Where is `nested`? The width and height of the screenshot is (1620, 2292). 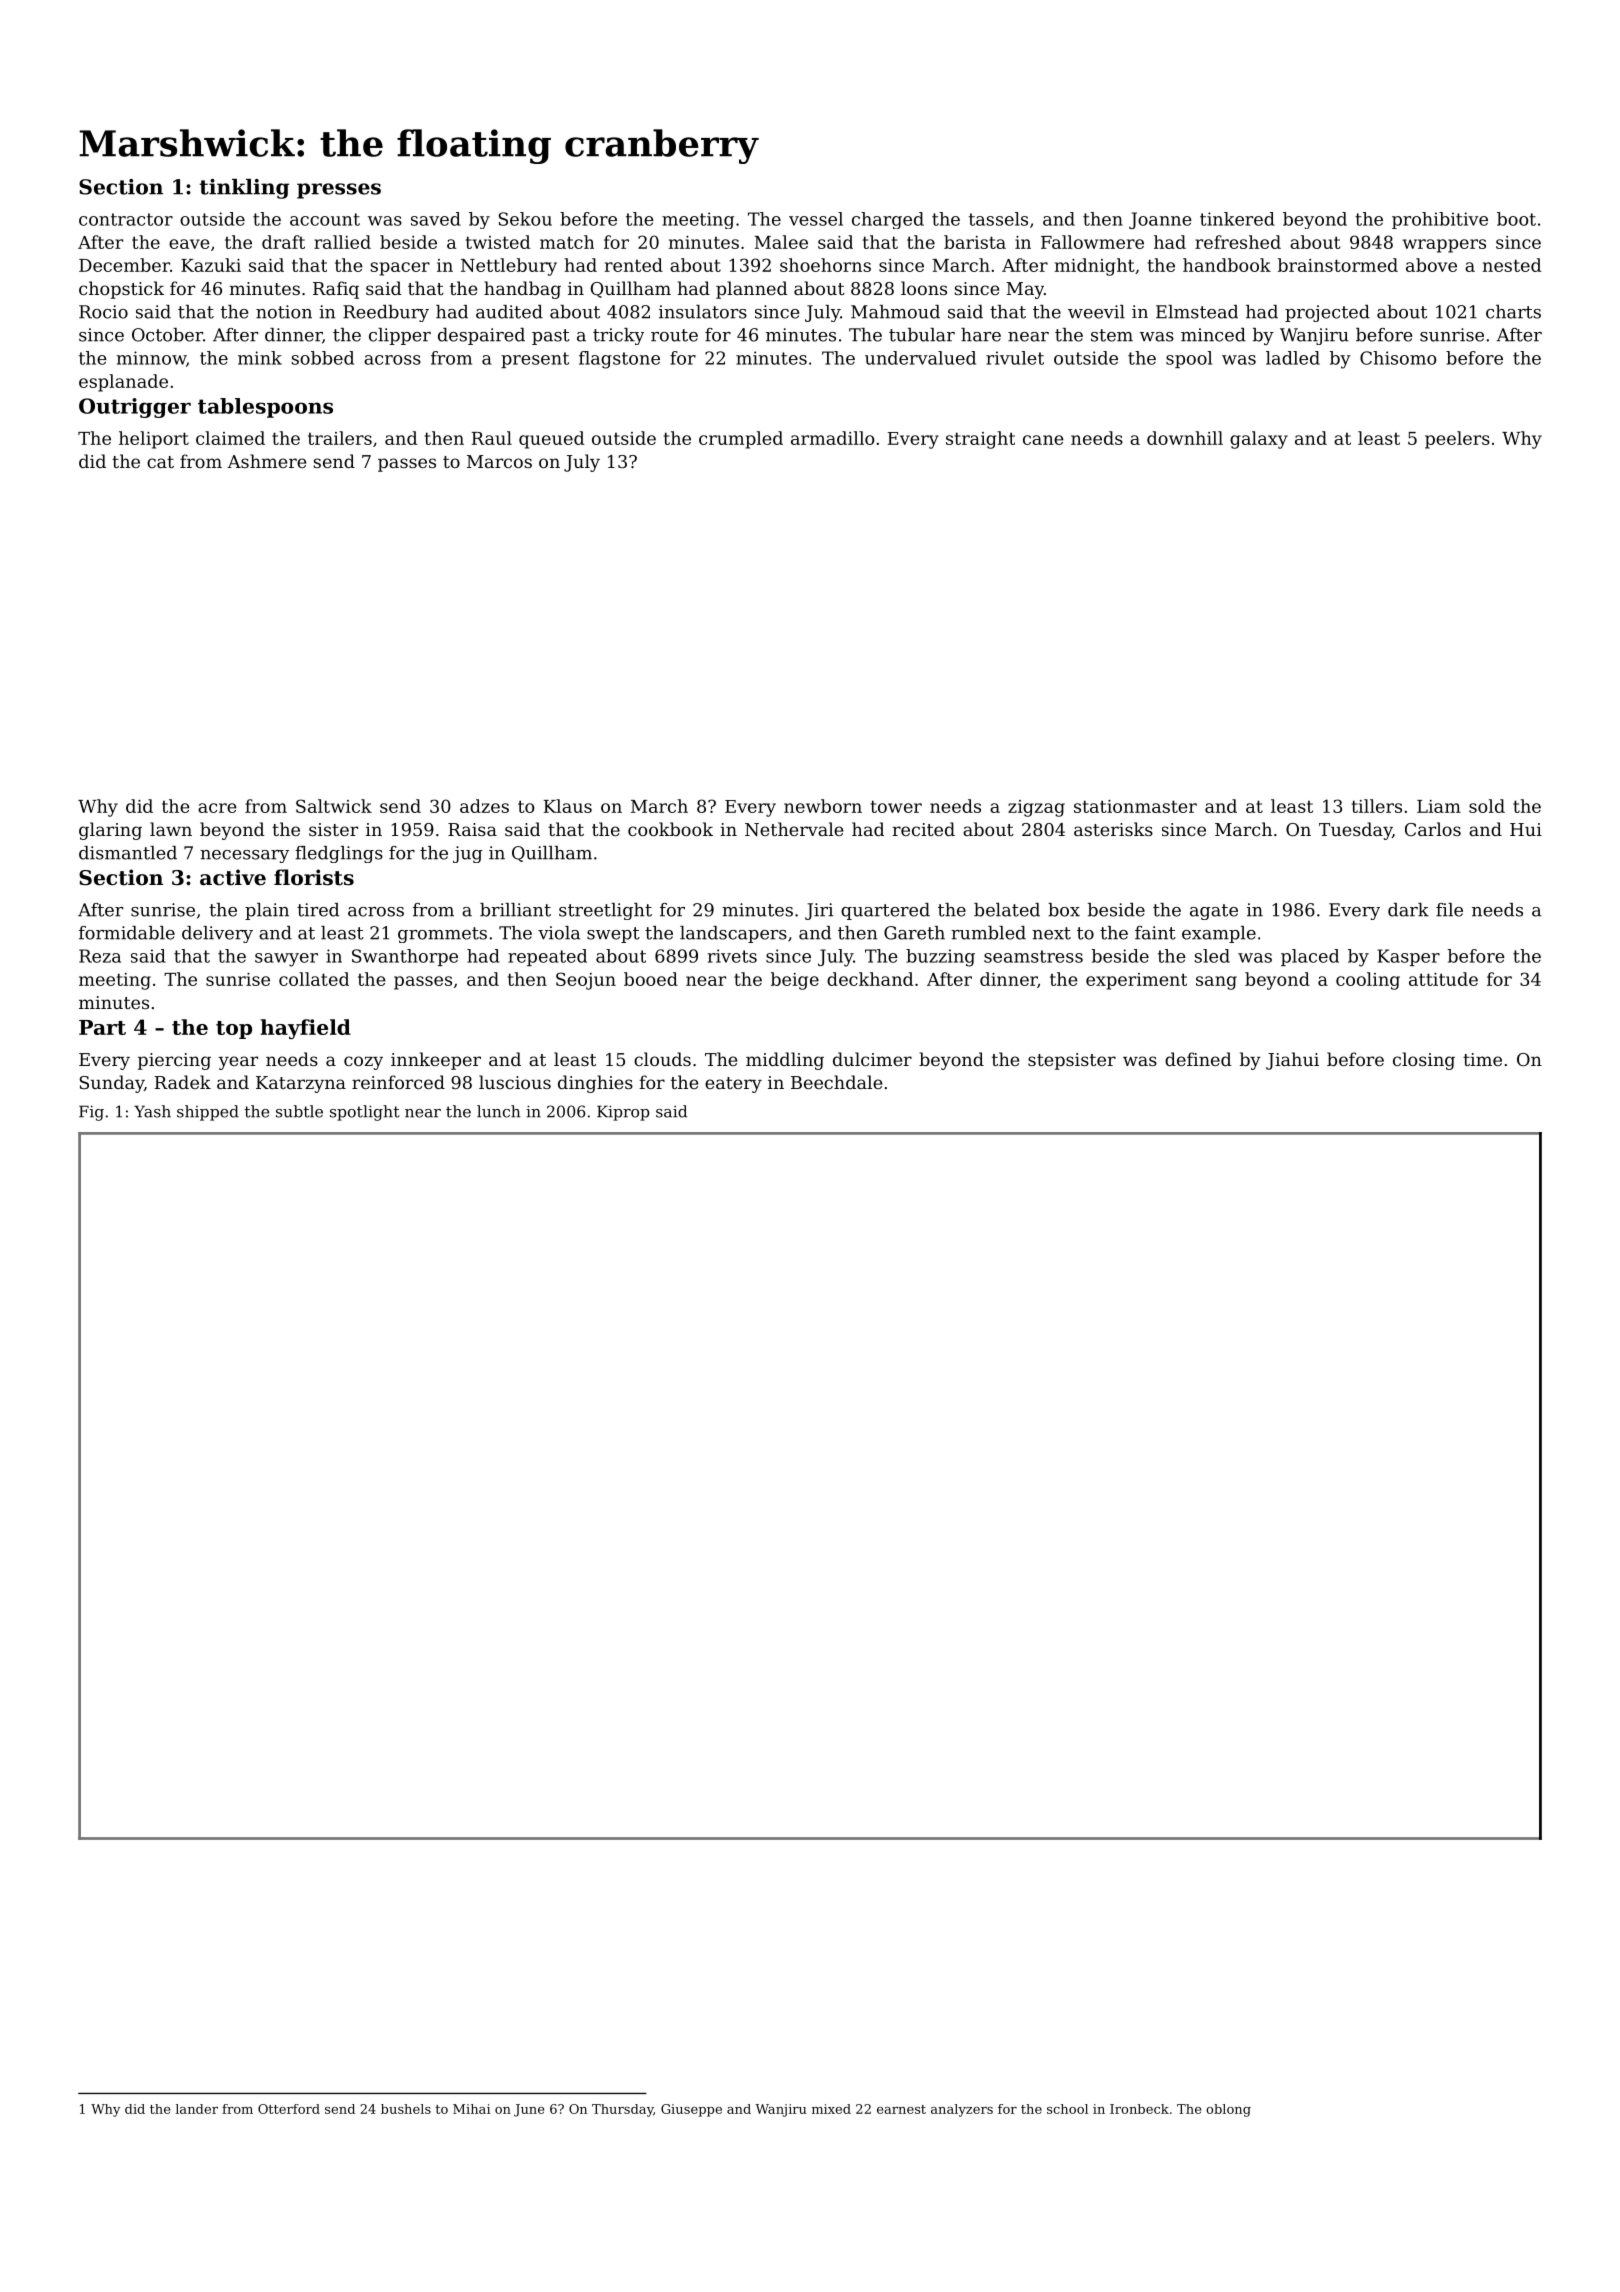
nested is located at coordinates (1512, 265).
